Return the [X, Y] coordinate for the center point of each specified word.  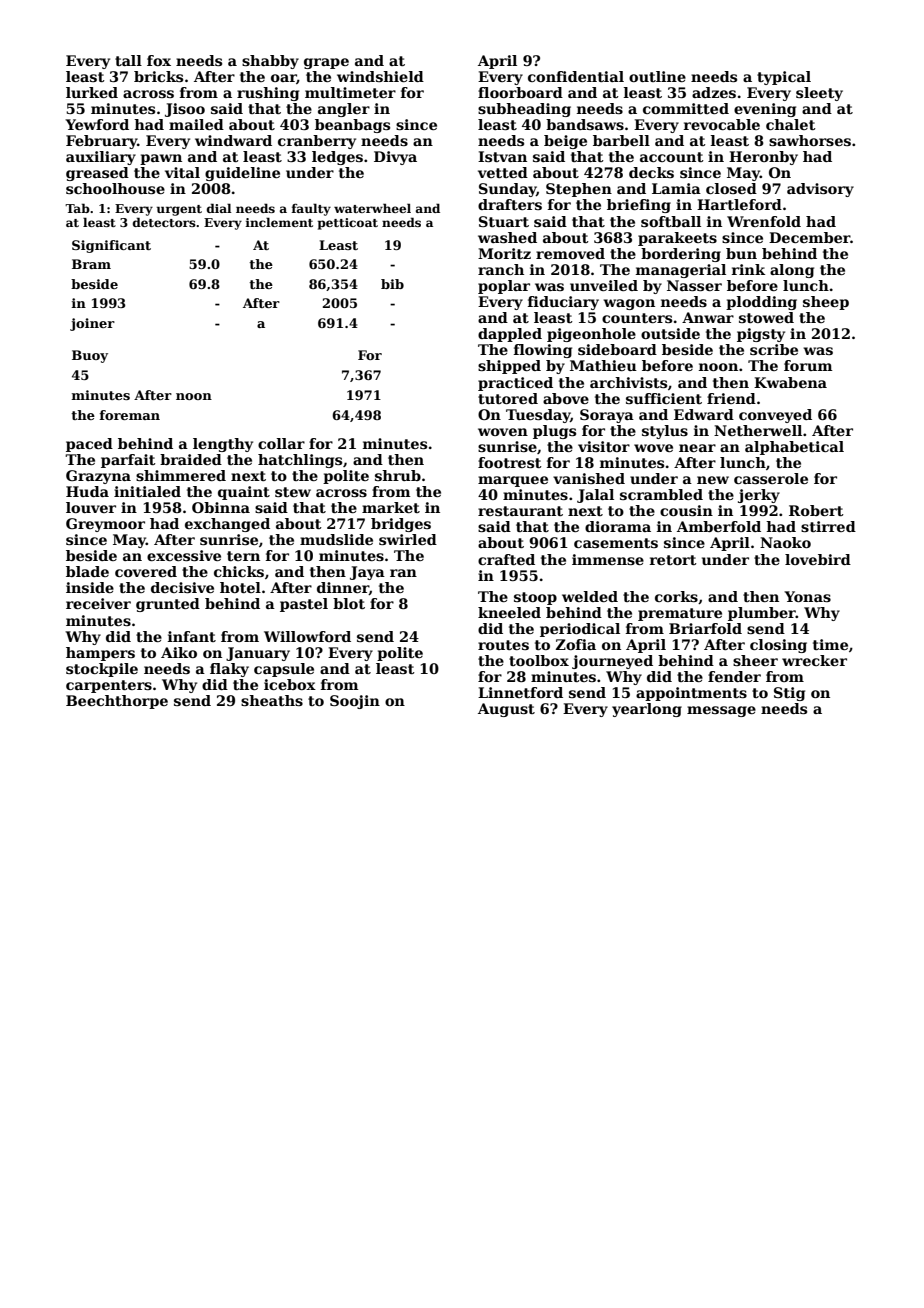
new [713, 480]
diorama [618, 526]
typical [784, 78]
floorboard [520, 92]
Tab [77, 208]
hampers [100, 654]
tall [128, 60]
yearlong [647, 710]
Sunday [508, 190]
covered [146, 571]
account [672, 157]
